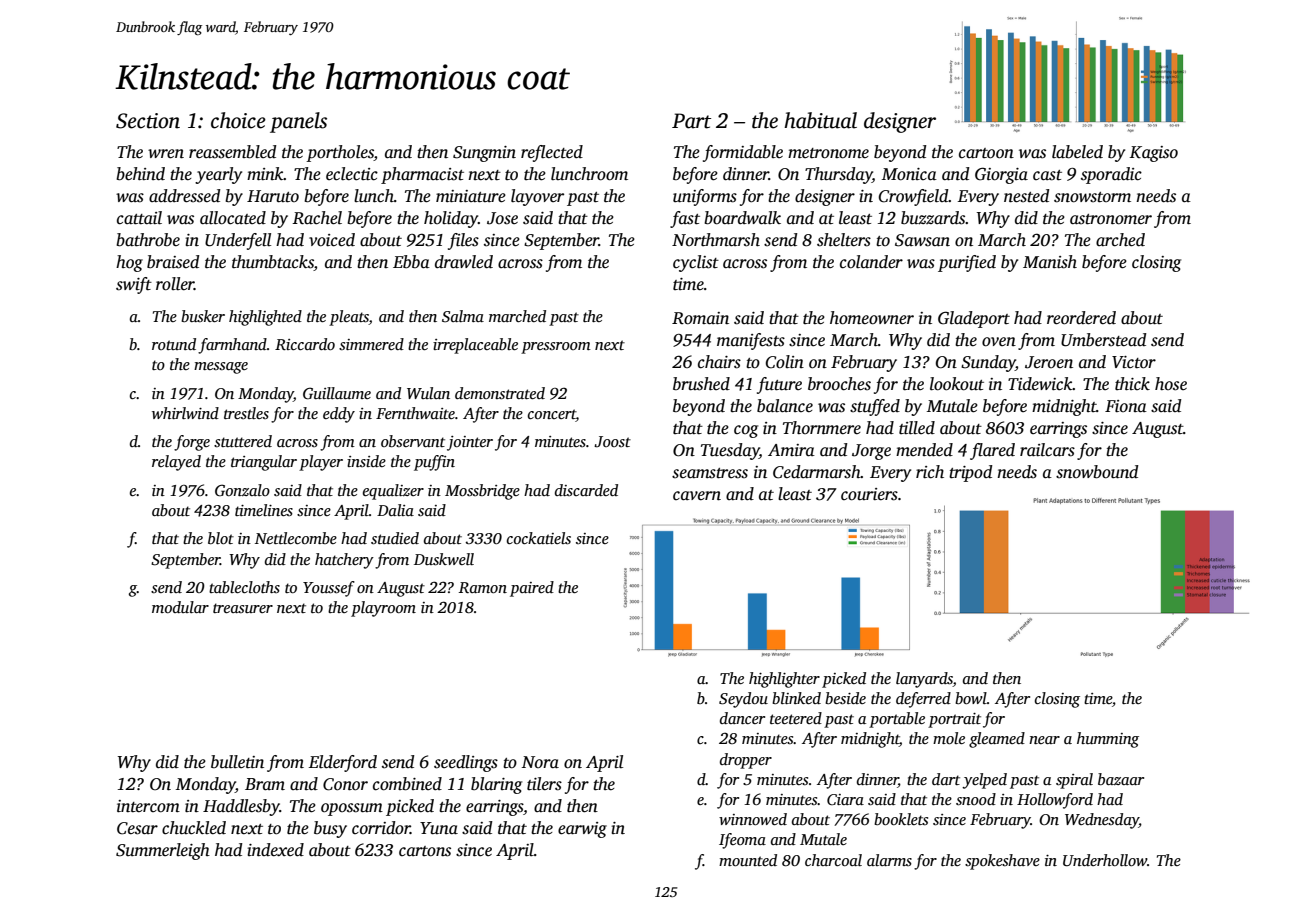 This page has width=1308, height=924. Describe the element at coordinates (243, 608) in the page. I see `treasurer` at that location.
